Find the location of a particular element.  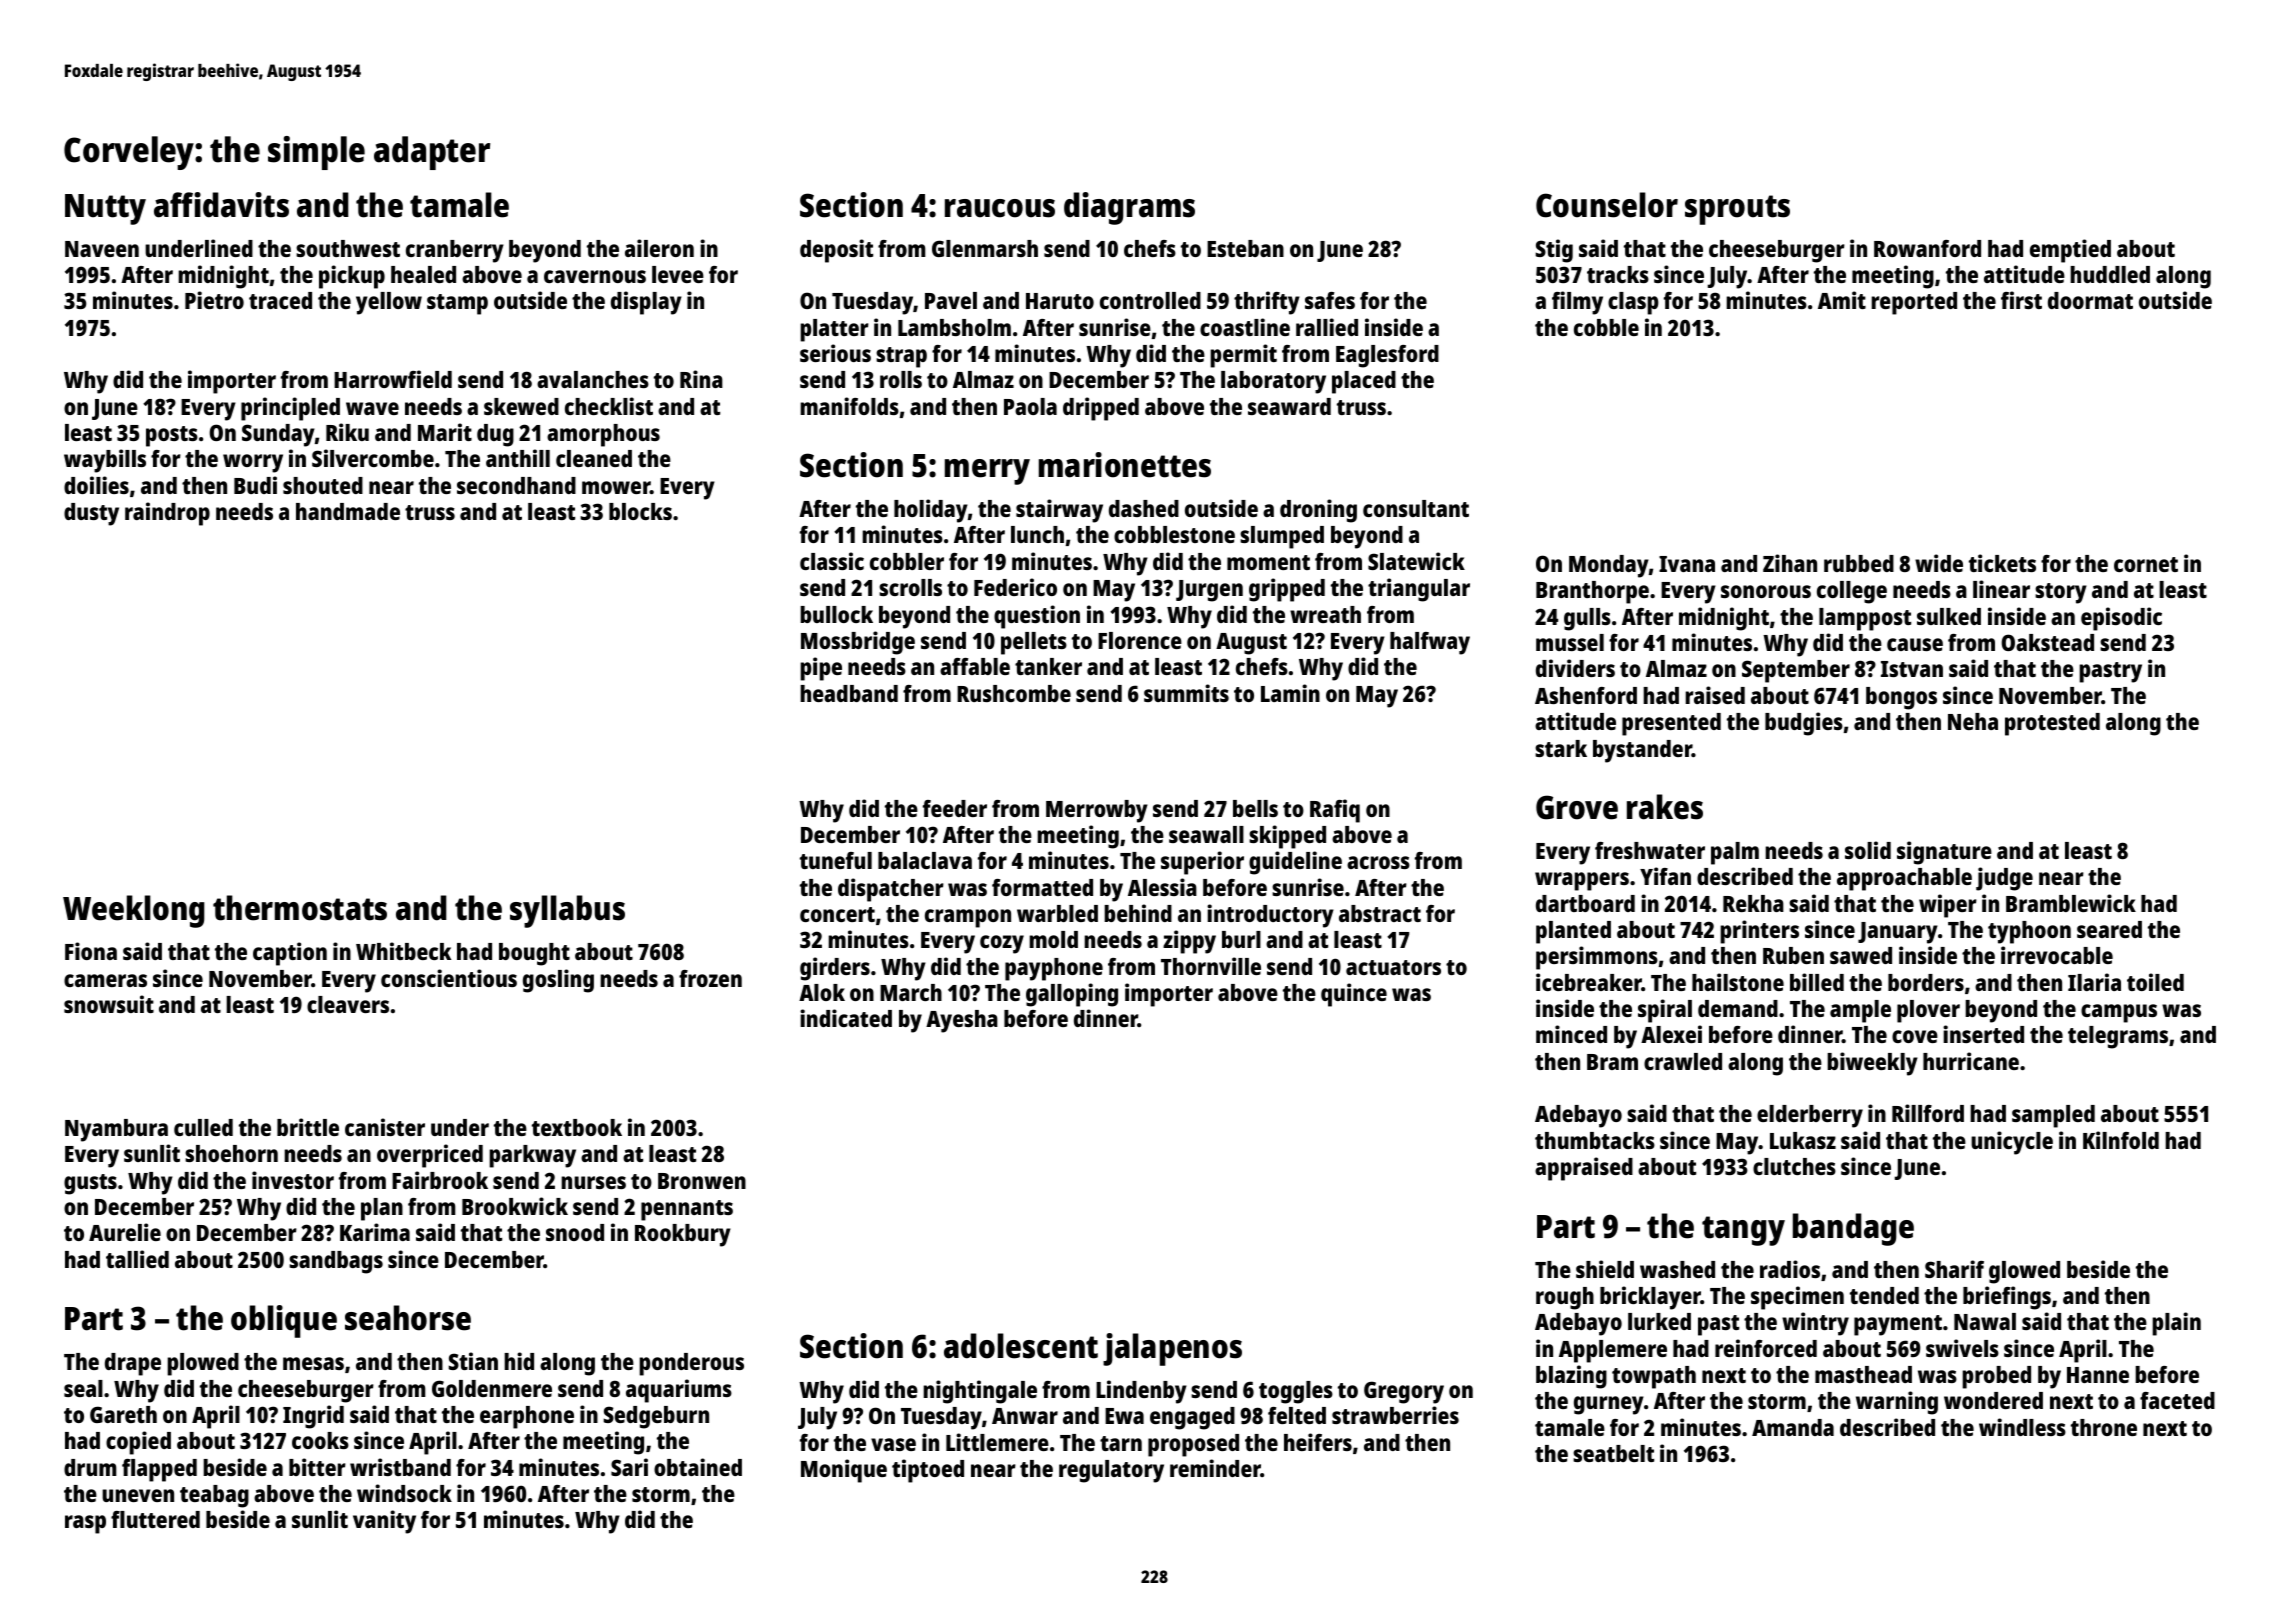

doormat is located at coordinates (2090, 300).
